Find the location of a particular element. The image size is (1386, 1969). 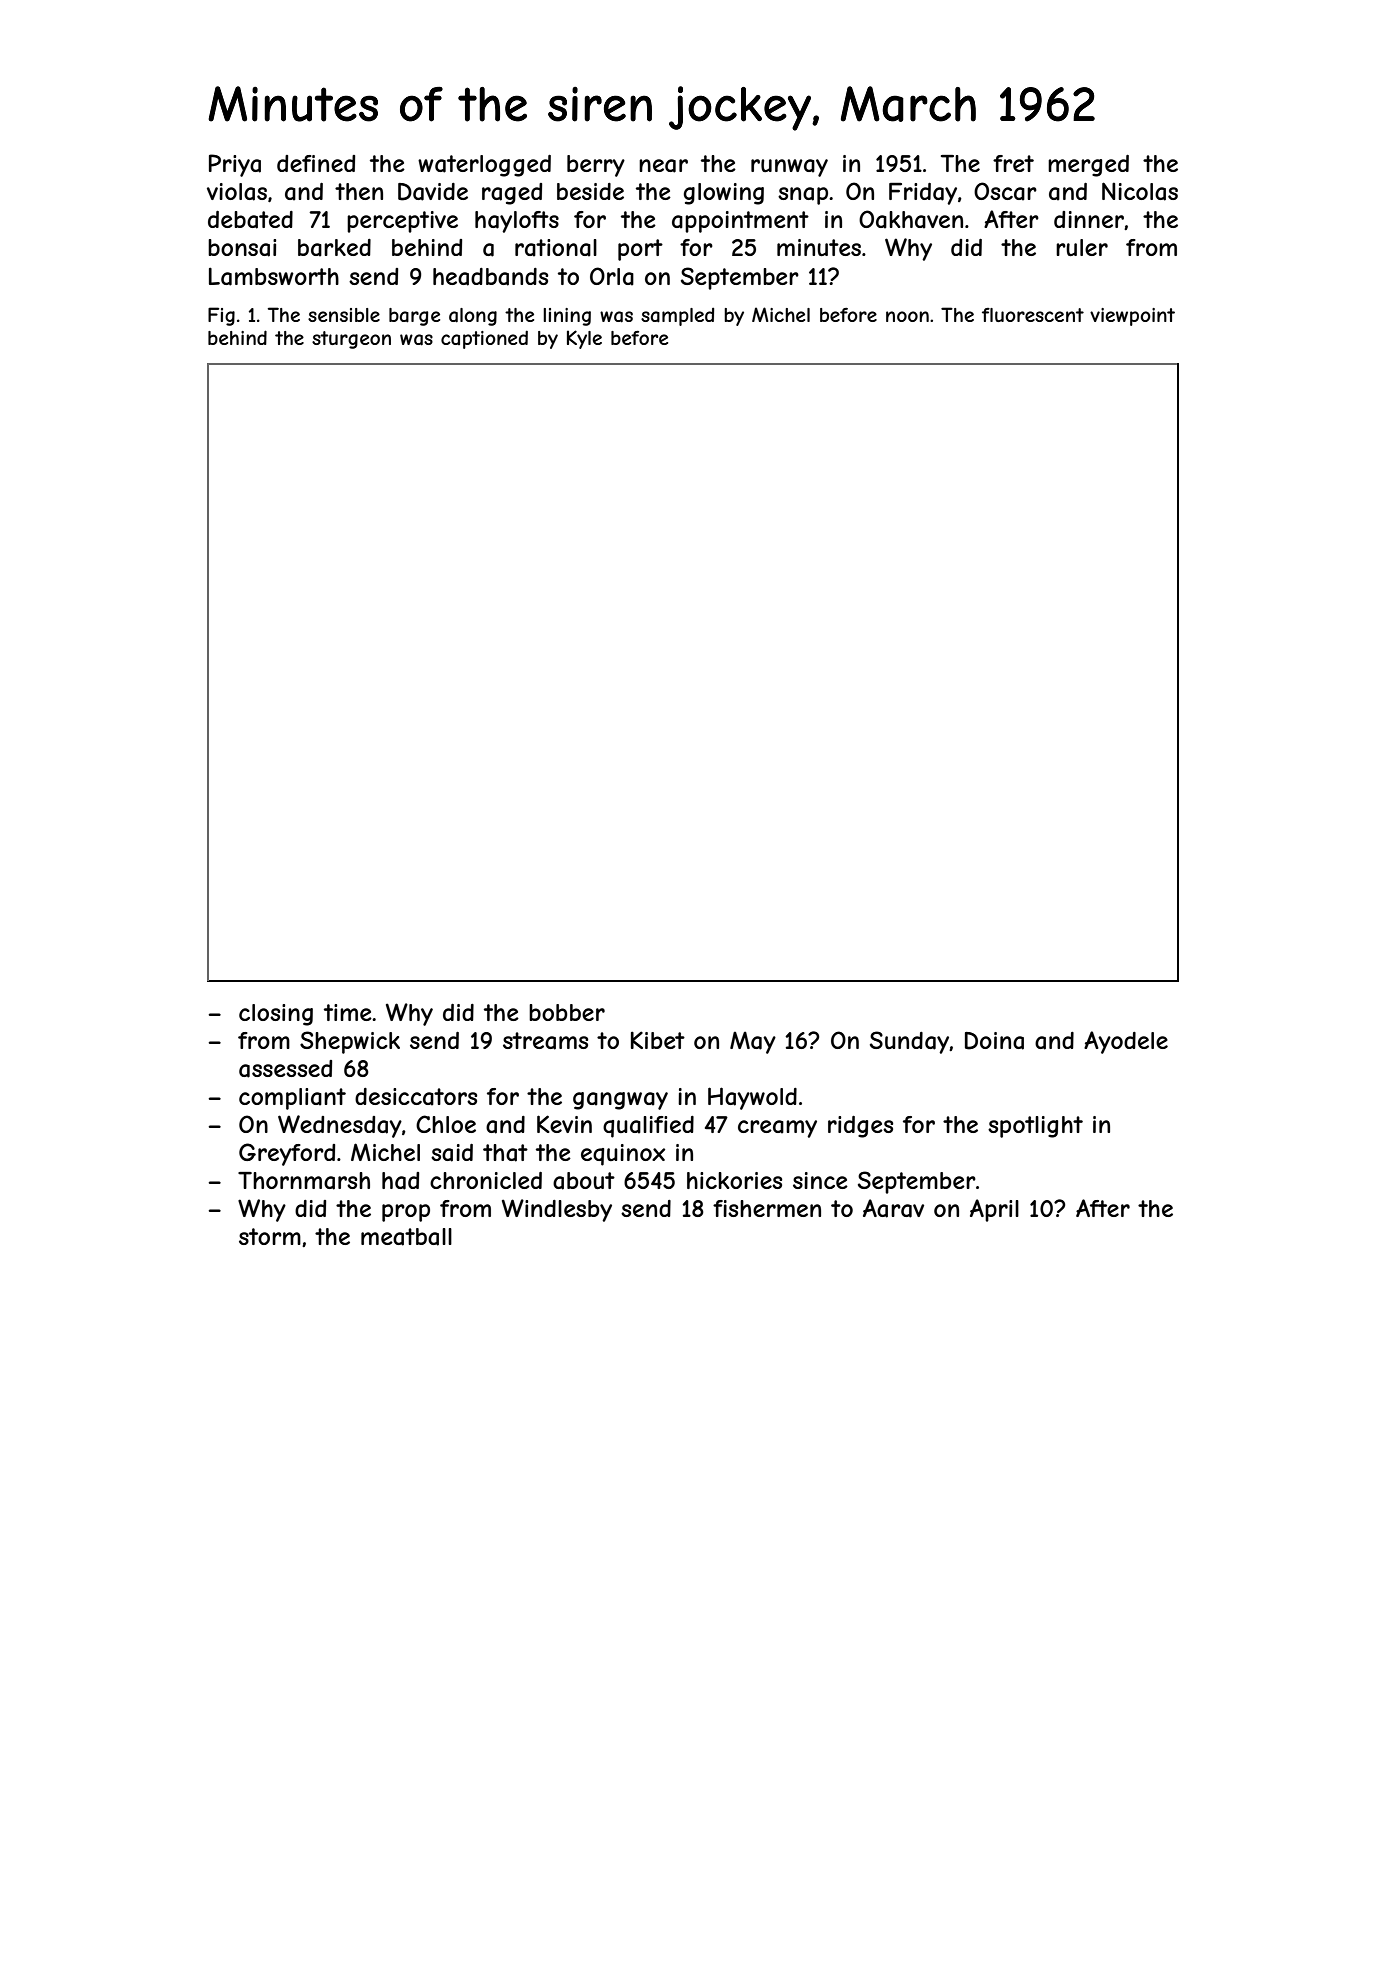

near is located at coordinates (663, 166).
